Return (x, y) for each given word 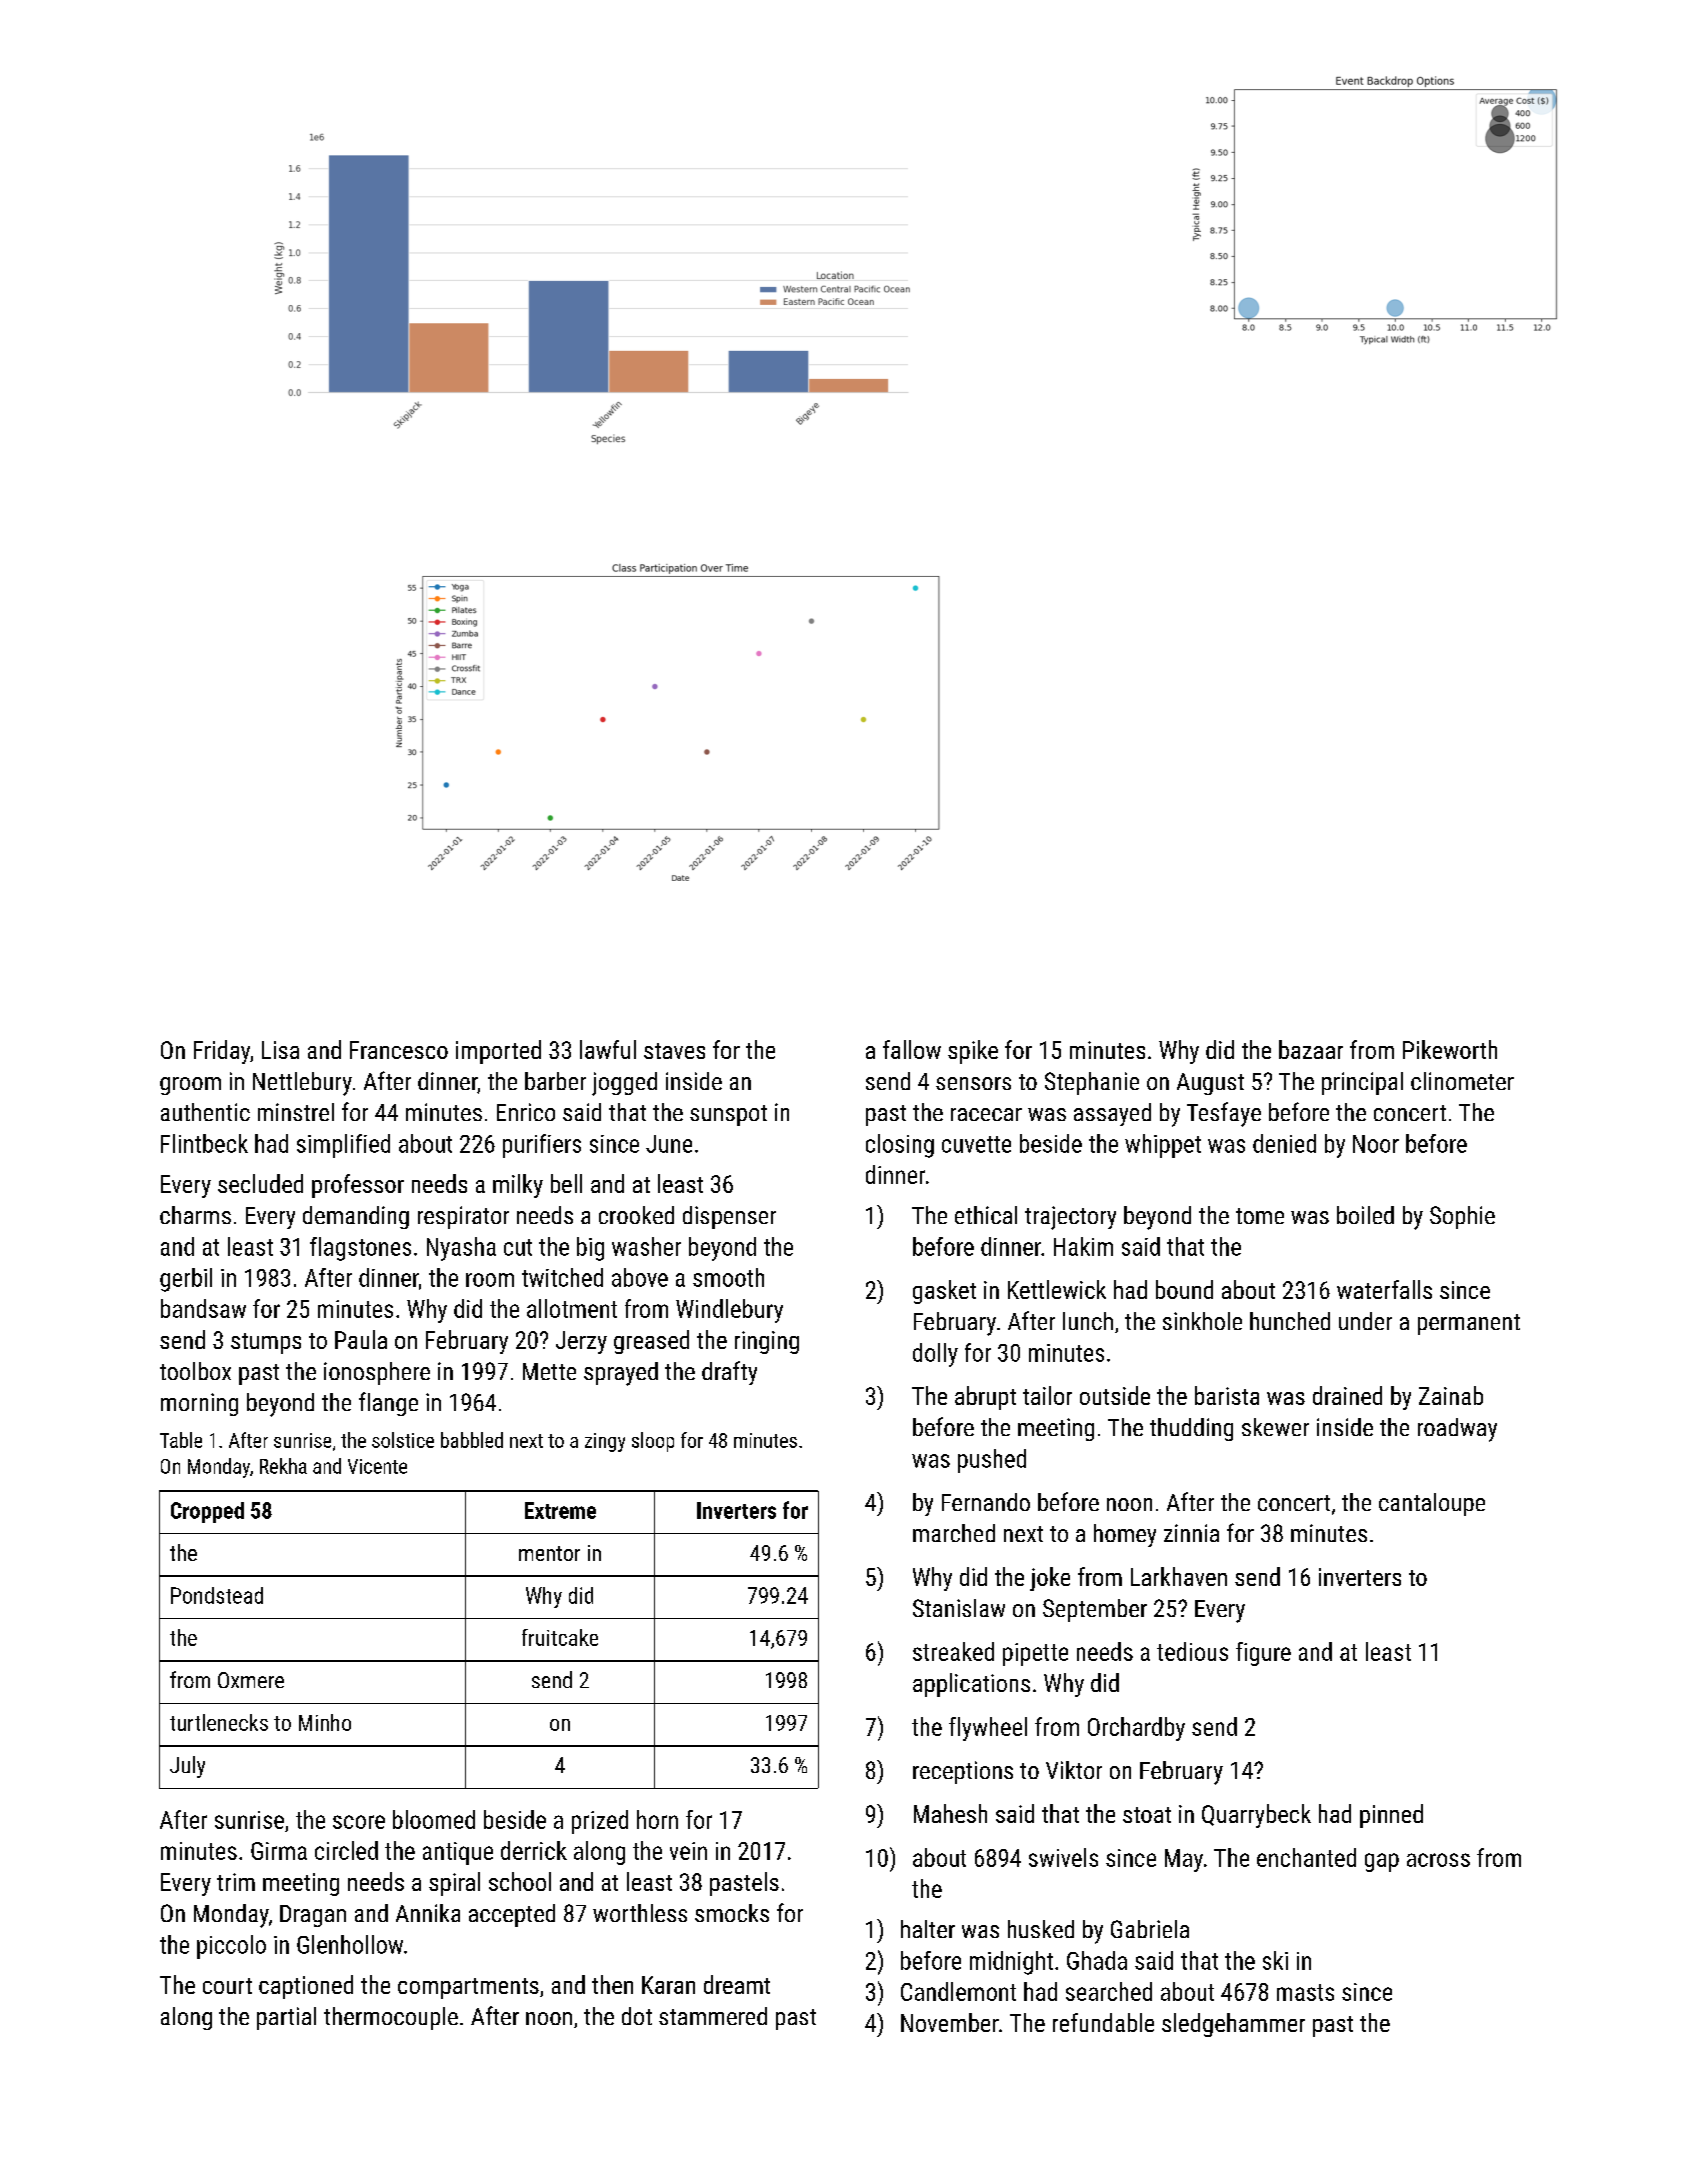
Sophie (1462, 1217)
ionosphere (377, 1373)
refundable (1103, 2022)
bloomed (434, 1819)
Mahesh (950, 1813)
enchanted (1306, 1857)
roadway (1457, 1430)
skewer (1275, 1427)
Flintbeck (204, 1143)
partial (286, 2018)
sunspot (728, 1115)
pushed (992, 1461)
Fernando (986, 1502)
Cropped (207, 1512)
